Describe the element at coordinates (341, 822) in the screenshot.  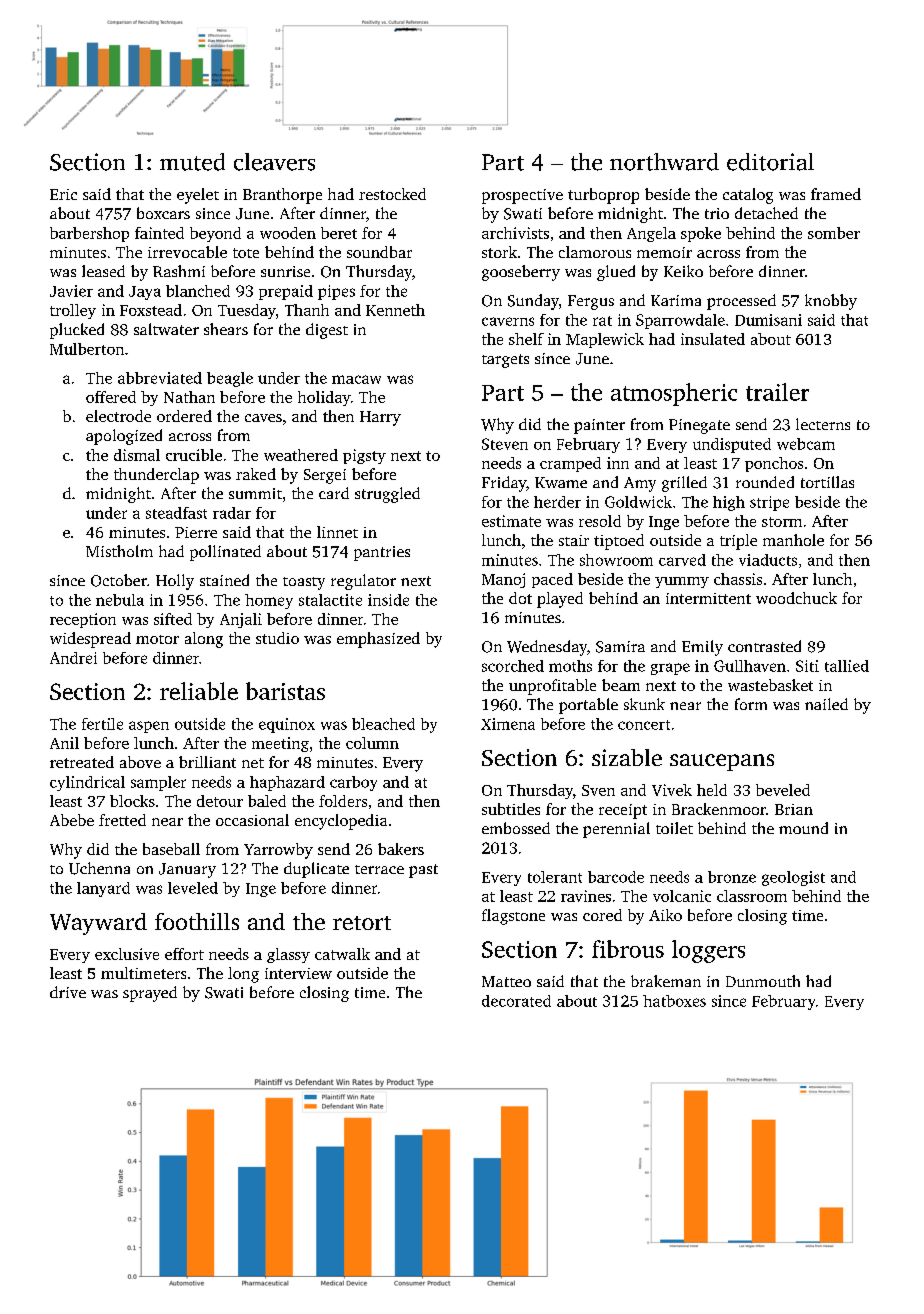
I see `encyclopedia` at that location.
